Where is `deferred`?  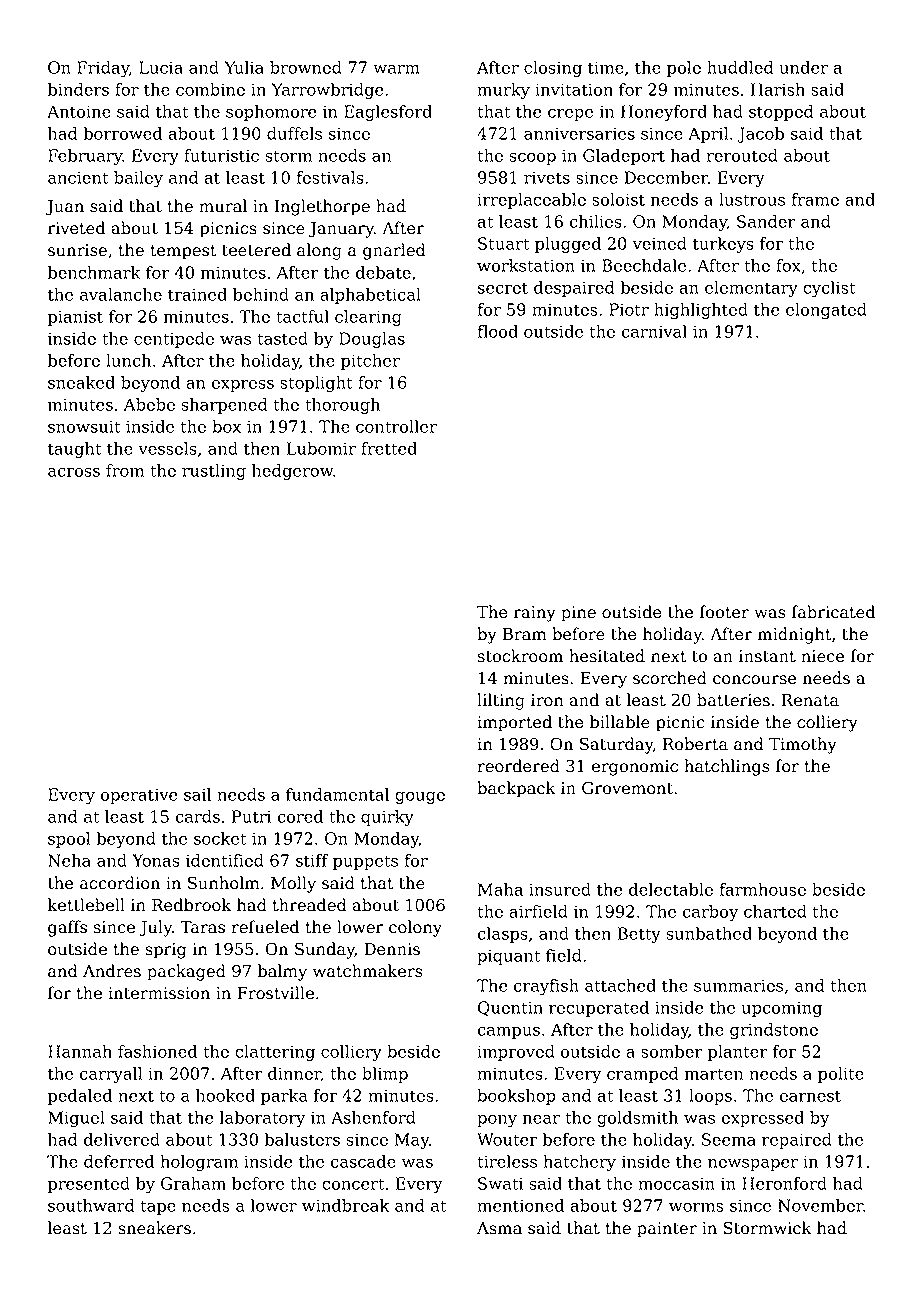
deferred is located at coordinates (119, 1161).
